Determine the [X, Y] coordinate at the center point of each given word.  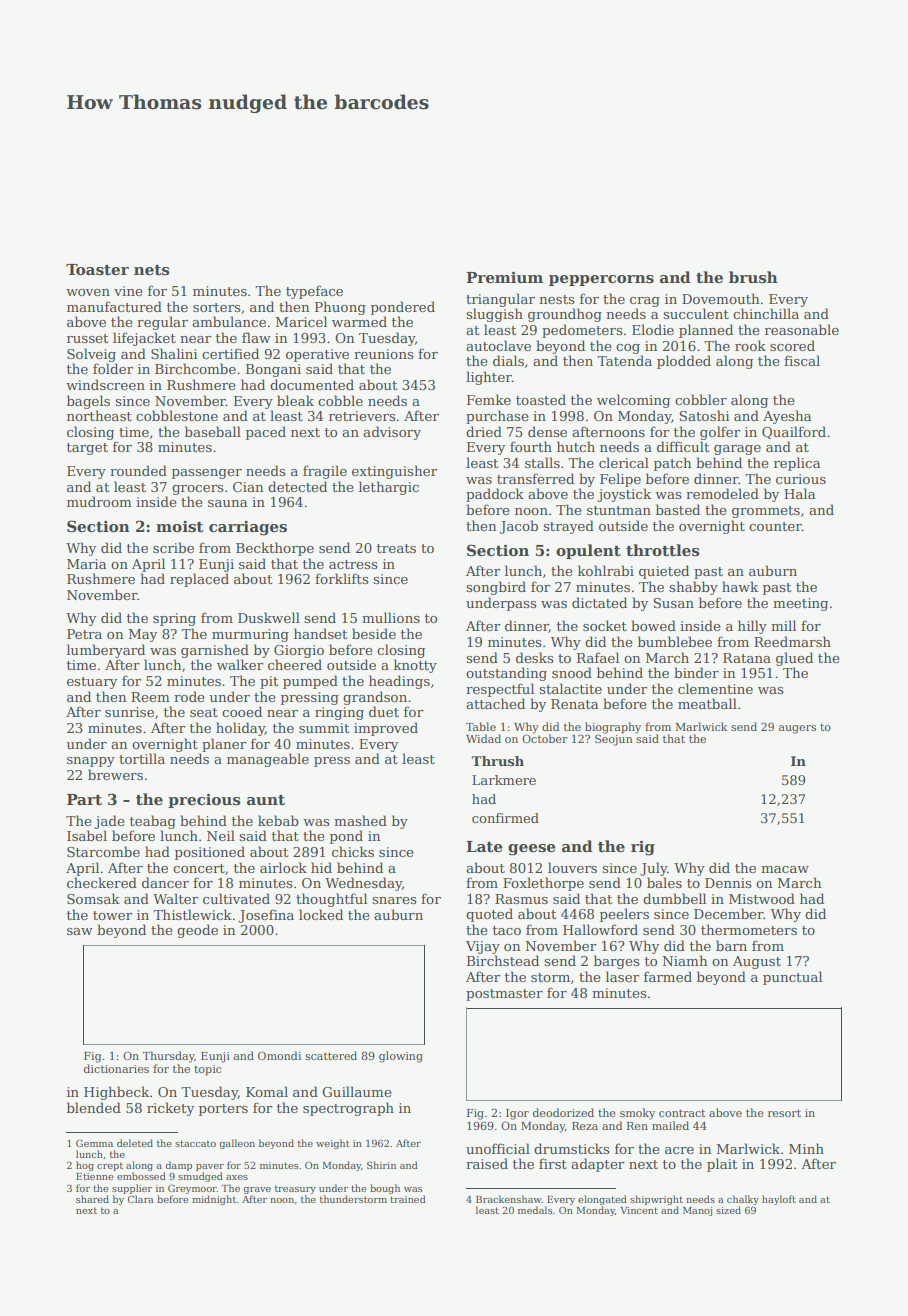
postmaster [504, 995]
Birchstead [503, 960]
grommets [766, 512]
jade [109, 822]
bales [664, 882]
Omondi [279, 1055]
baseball [213, 431]
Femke [489, 399]
